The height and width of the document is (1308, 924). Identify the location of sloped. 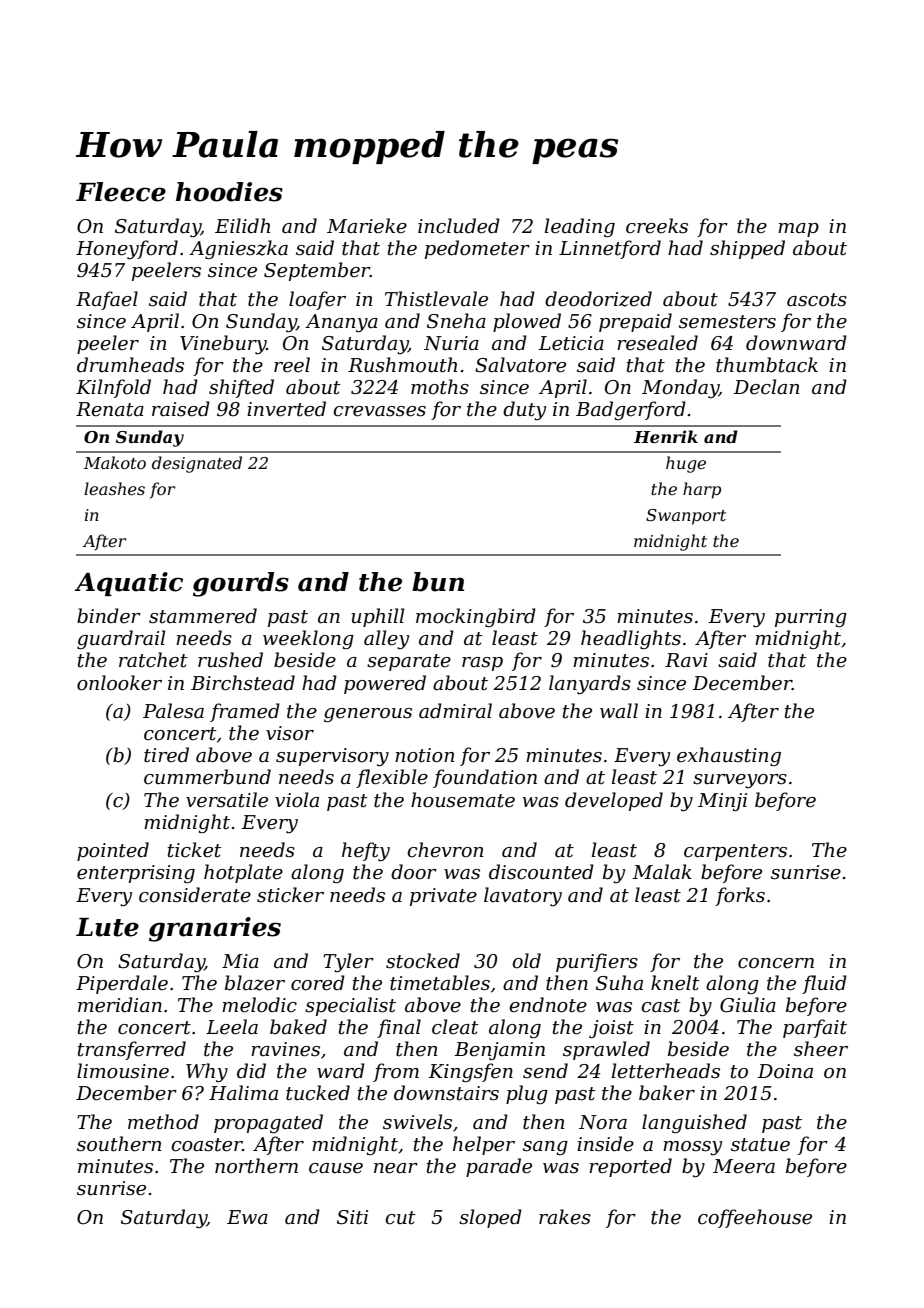
(490, 1218).
